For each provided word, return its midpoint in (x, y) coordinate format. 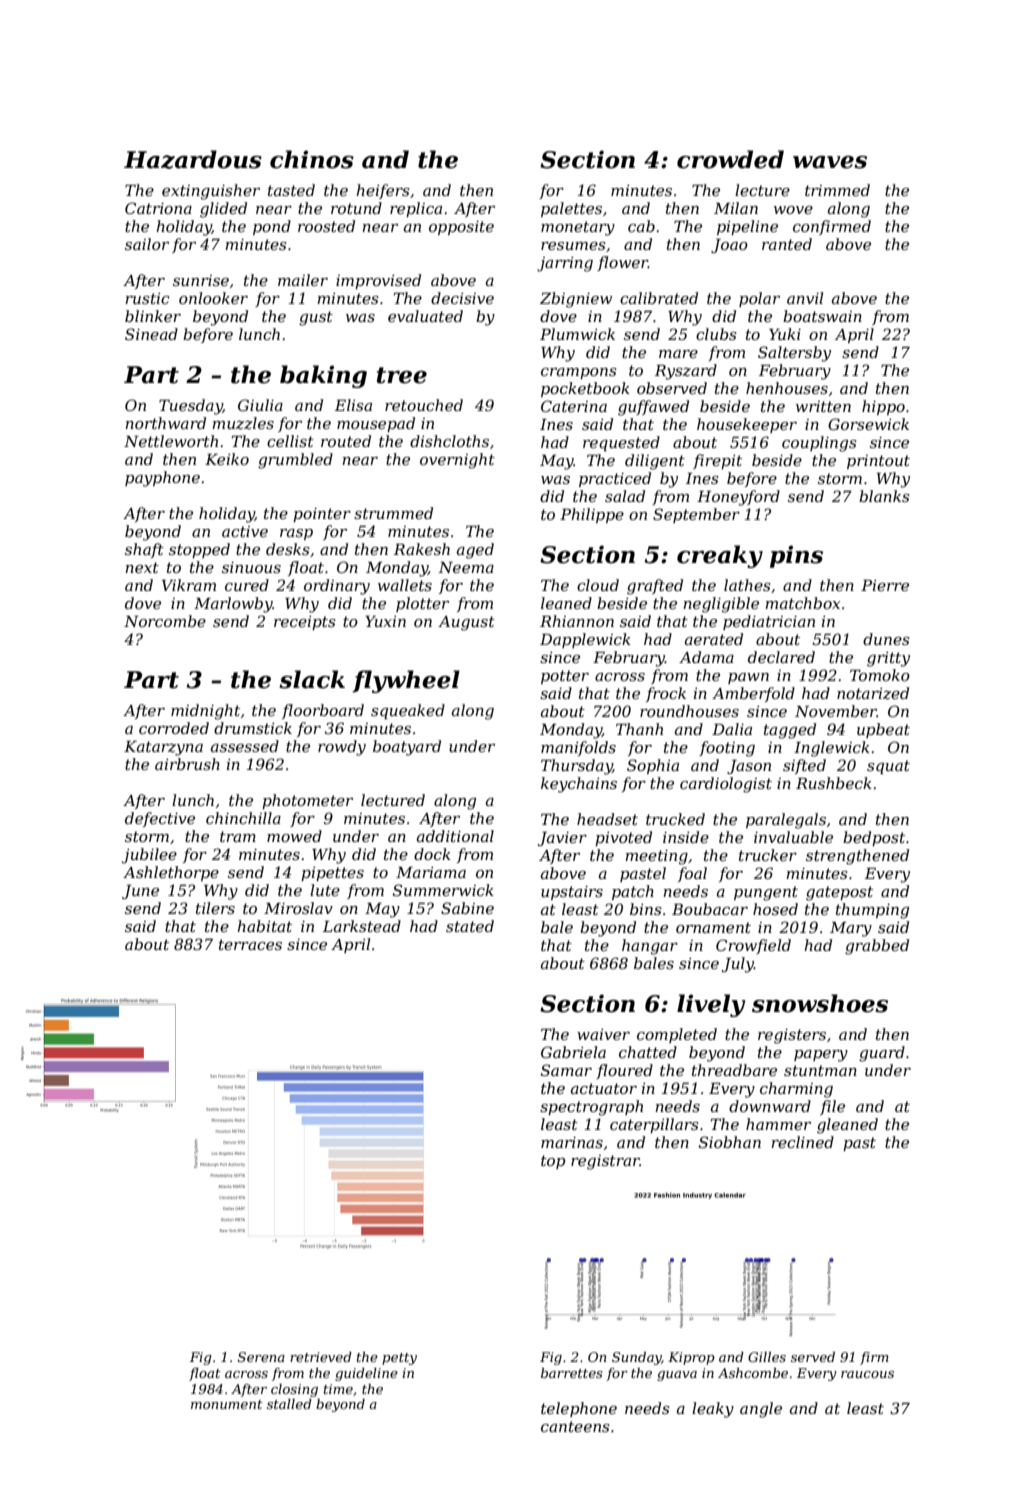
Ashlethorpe (171, 873)
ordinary (337, 587)
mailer (303, 280)
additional (455, 836)
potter (565, 677)
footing (727, 749)
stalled (289, 1404)
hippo (883, 407)
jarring (565, 264)
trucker (768, 855)
